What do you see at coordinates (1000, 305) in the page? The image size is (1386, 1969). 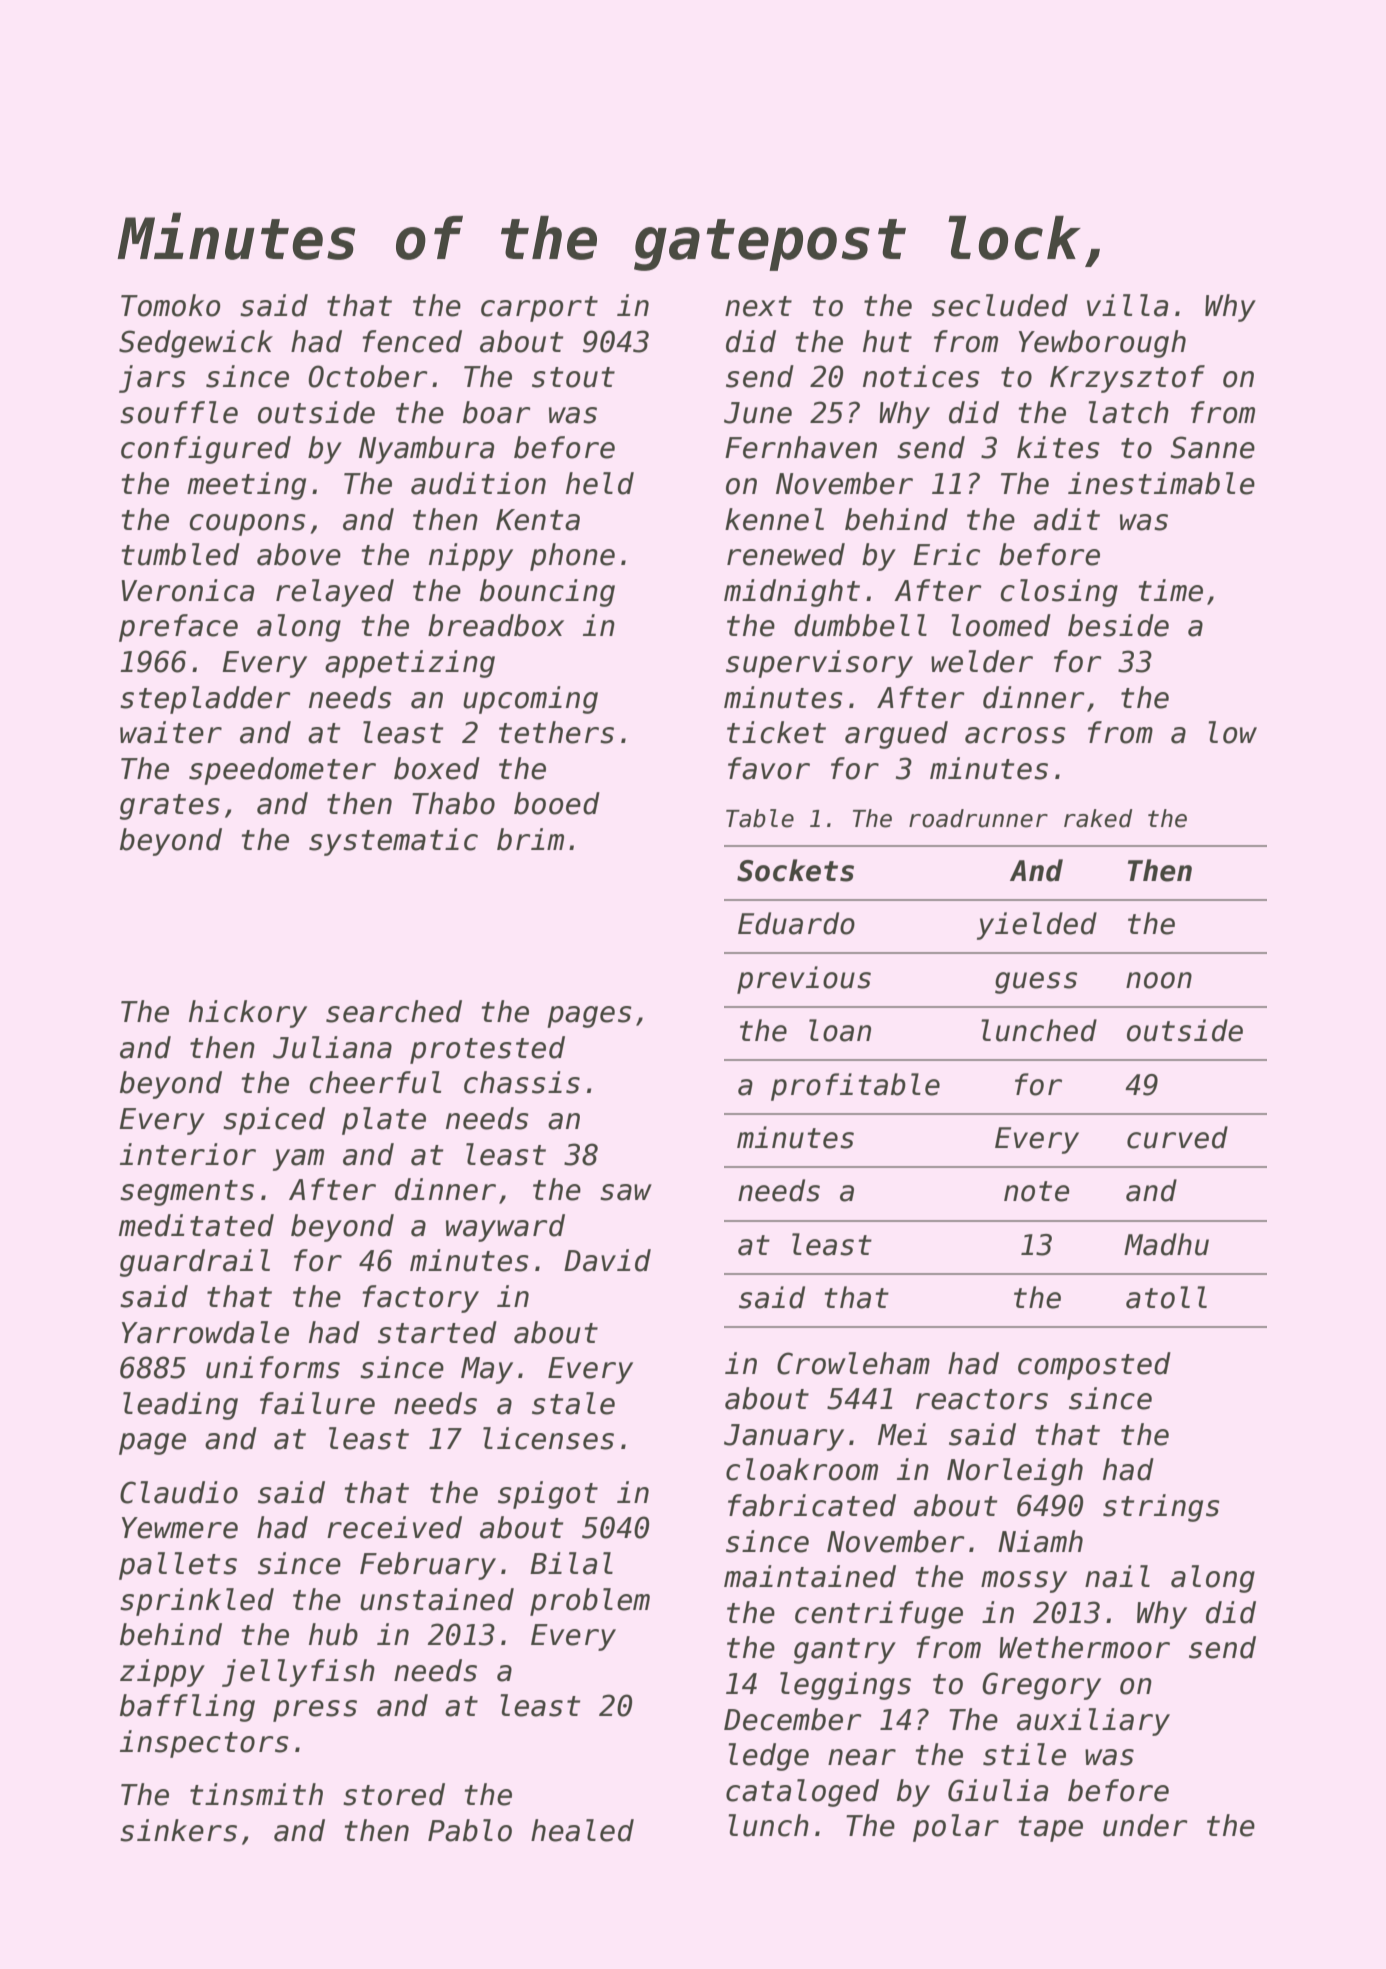 I see `secluded` at bounding box center [1000, 305].
